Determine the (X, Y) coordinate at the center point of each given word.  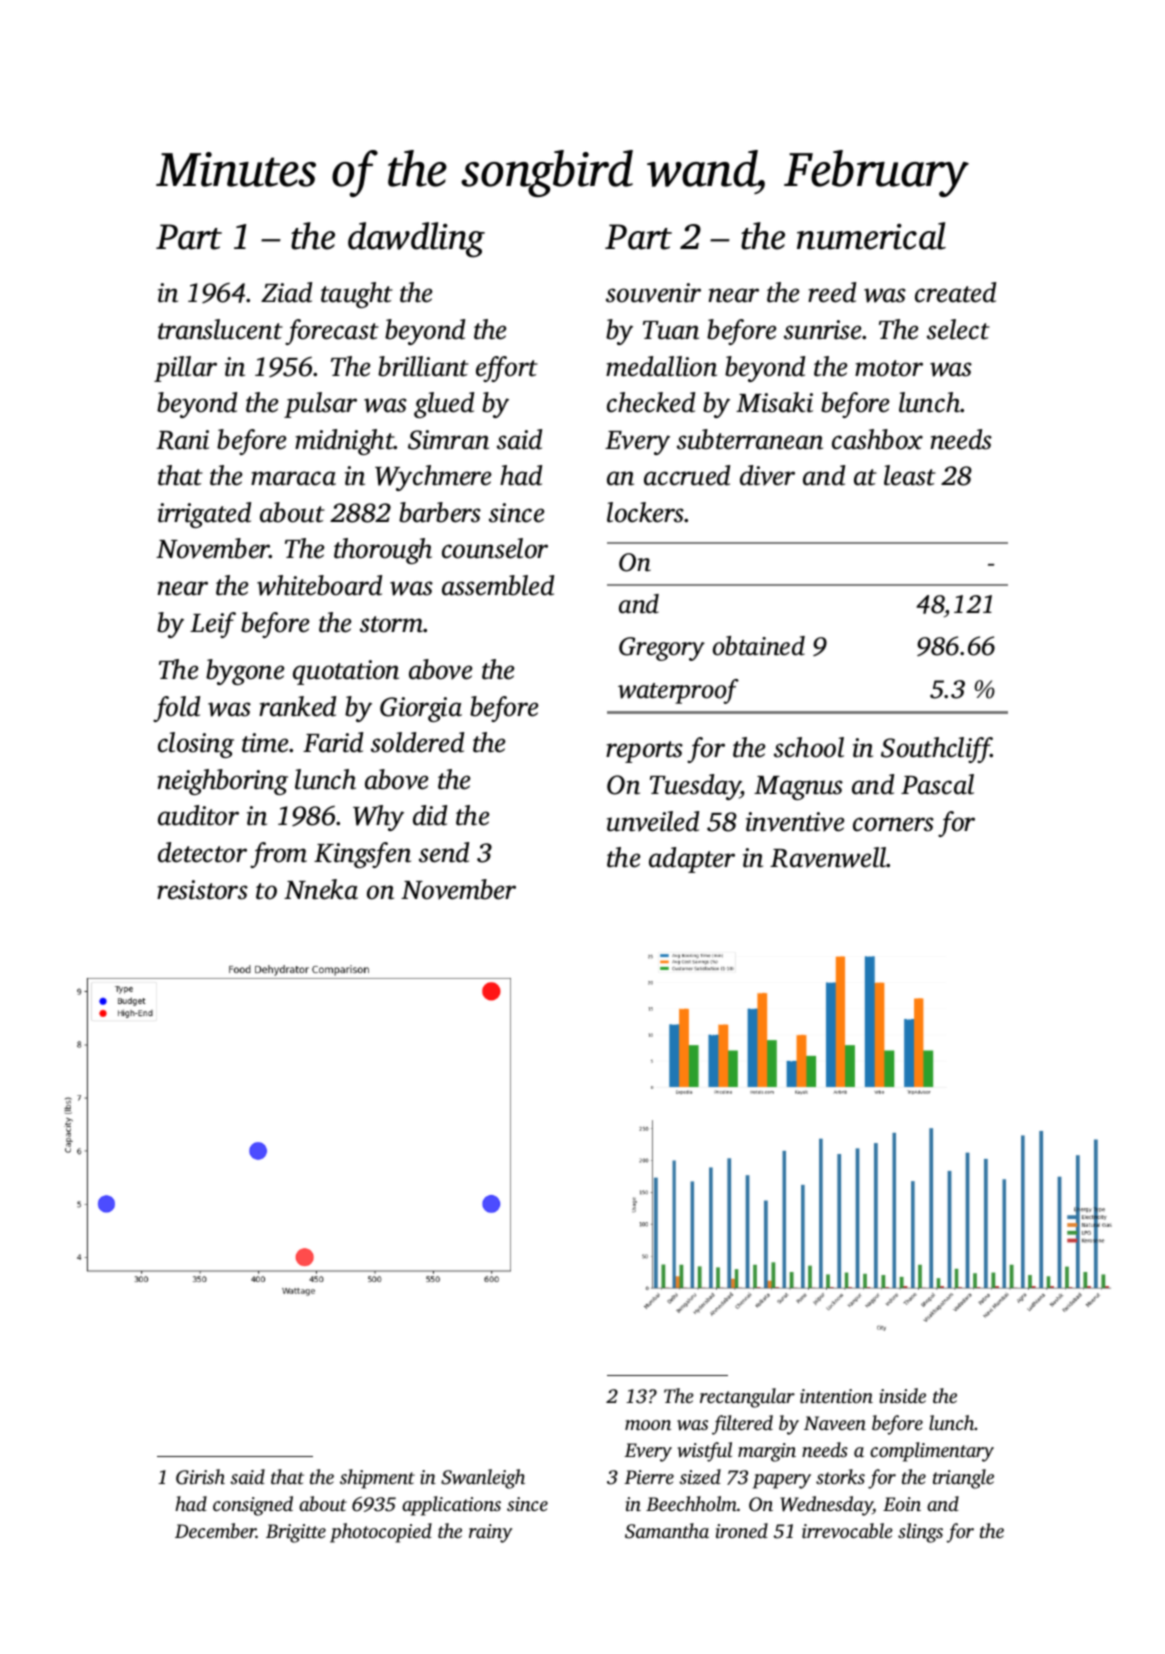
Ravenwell (828, 857)
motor (889, 368)
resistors (202, 890)
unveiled (653, 821)
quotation (346, 672)
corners (893, 824)
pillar (185, 369)
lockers (646, 512)
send (444, 852)
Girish (200, 1477)
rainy (490, 1533)
